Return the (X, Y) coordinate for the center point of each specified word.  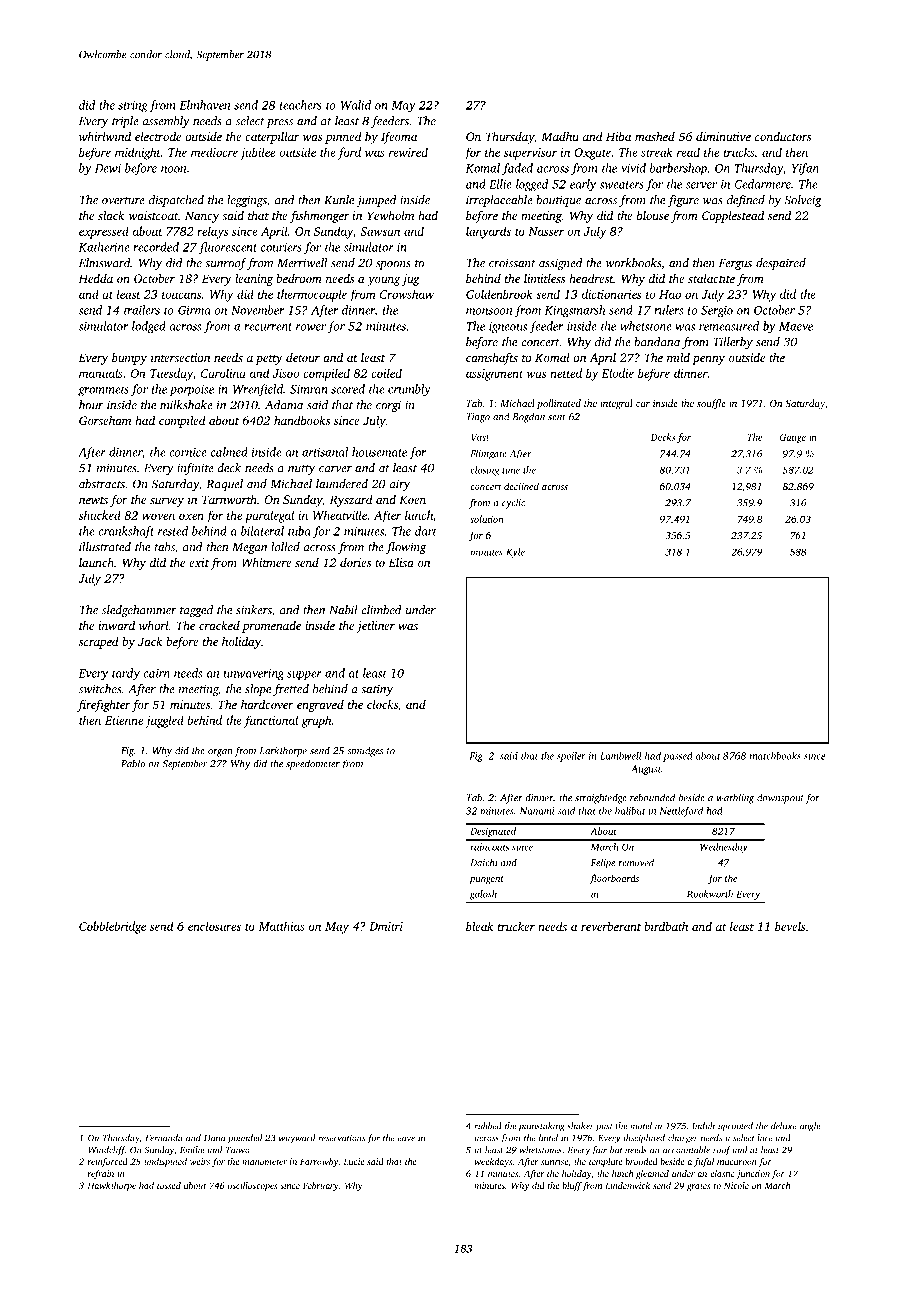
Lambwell (621, 756)
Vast (480, 437)
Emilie (192, 1150)
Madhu (560, 136)
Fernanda (164, 1138)
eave (406, 1139)
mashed (655, 136)
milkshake (186, 405)
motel (641, 1126)
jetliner (376, 627)
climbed (381, 610)
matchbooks (775, 756)
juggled (164, 721)
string (133, 107)
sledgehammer (139, 611)
